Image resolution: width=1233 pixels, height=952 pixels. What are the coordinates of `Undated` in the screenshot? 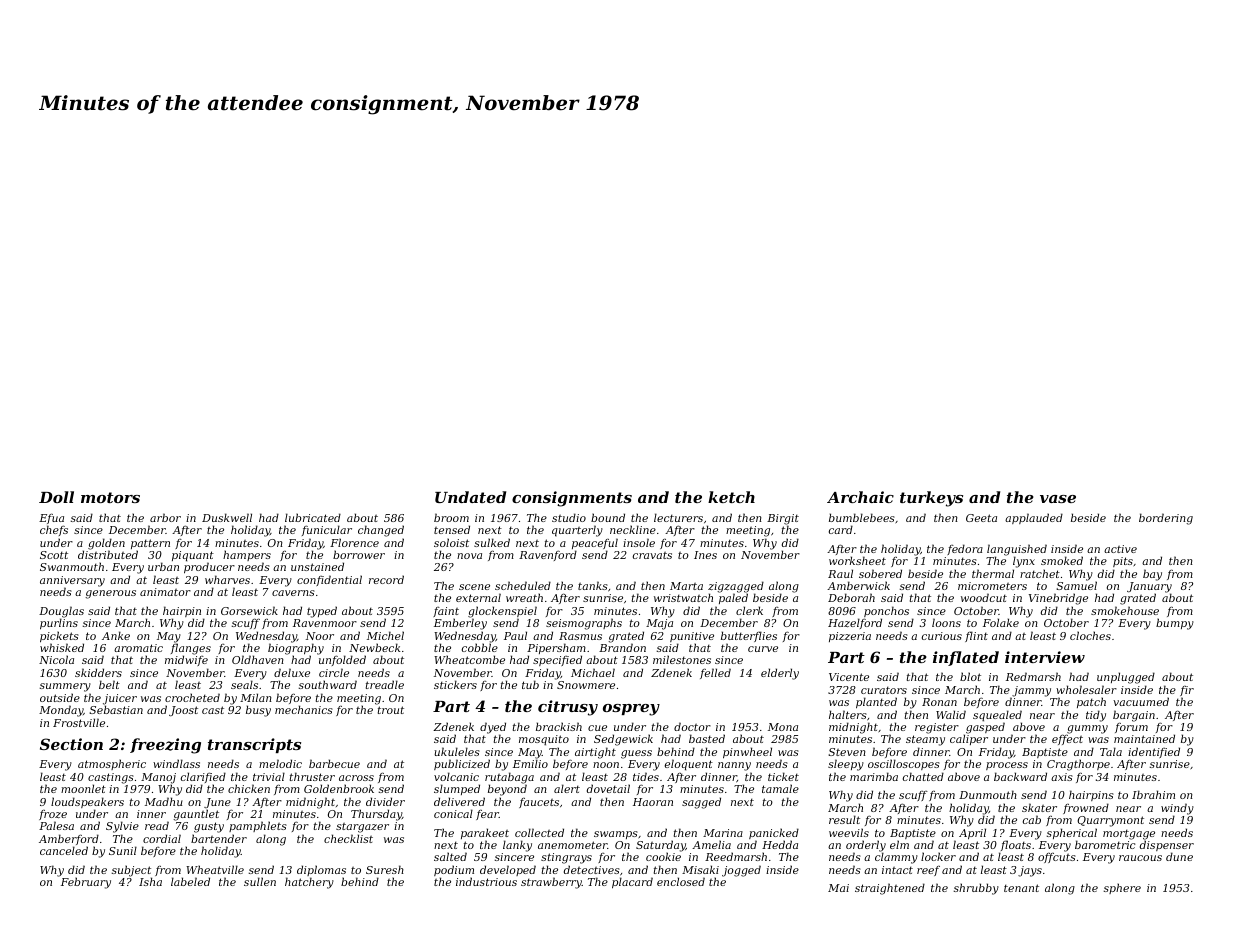 It's located at (470, 497).
